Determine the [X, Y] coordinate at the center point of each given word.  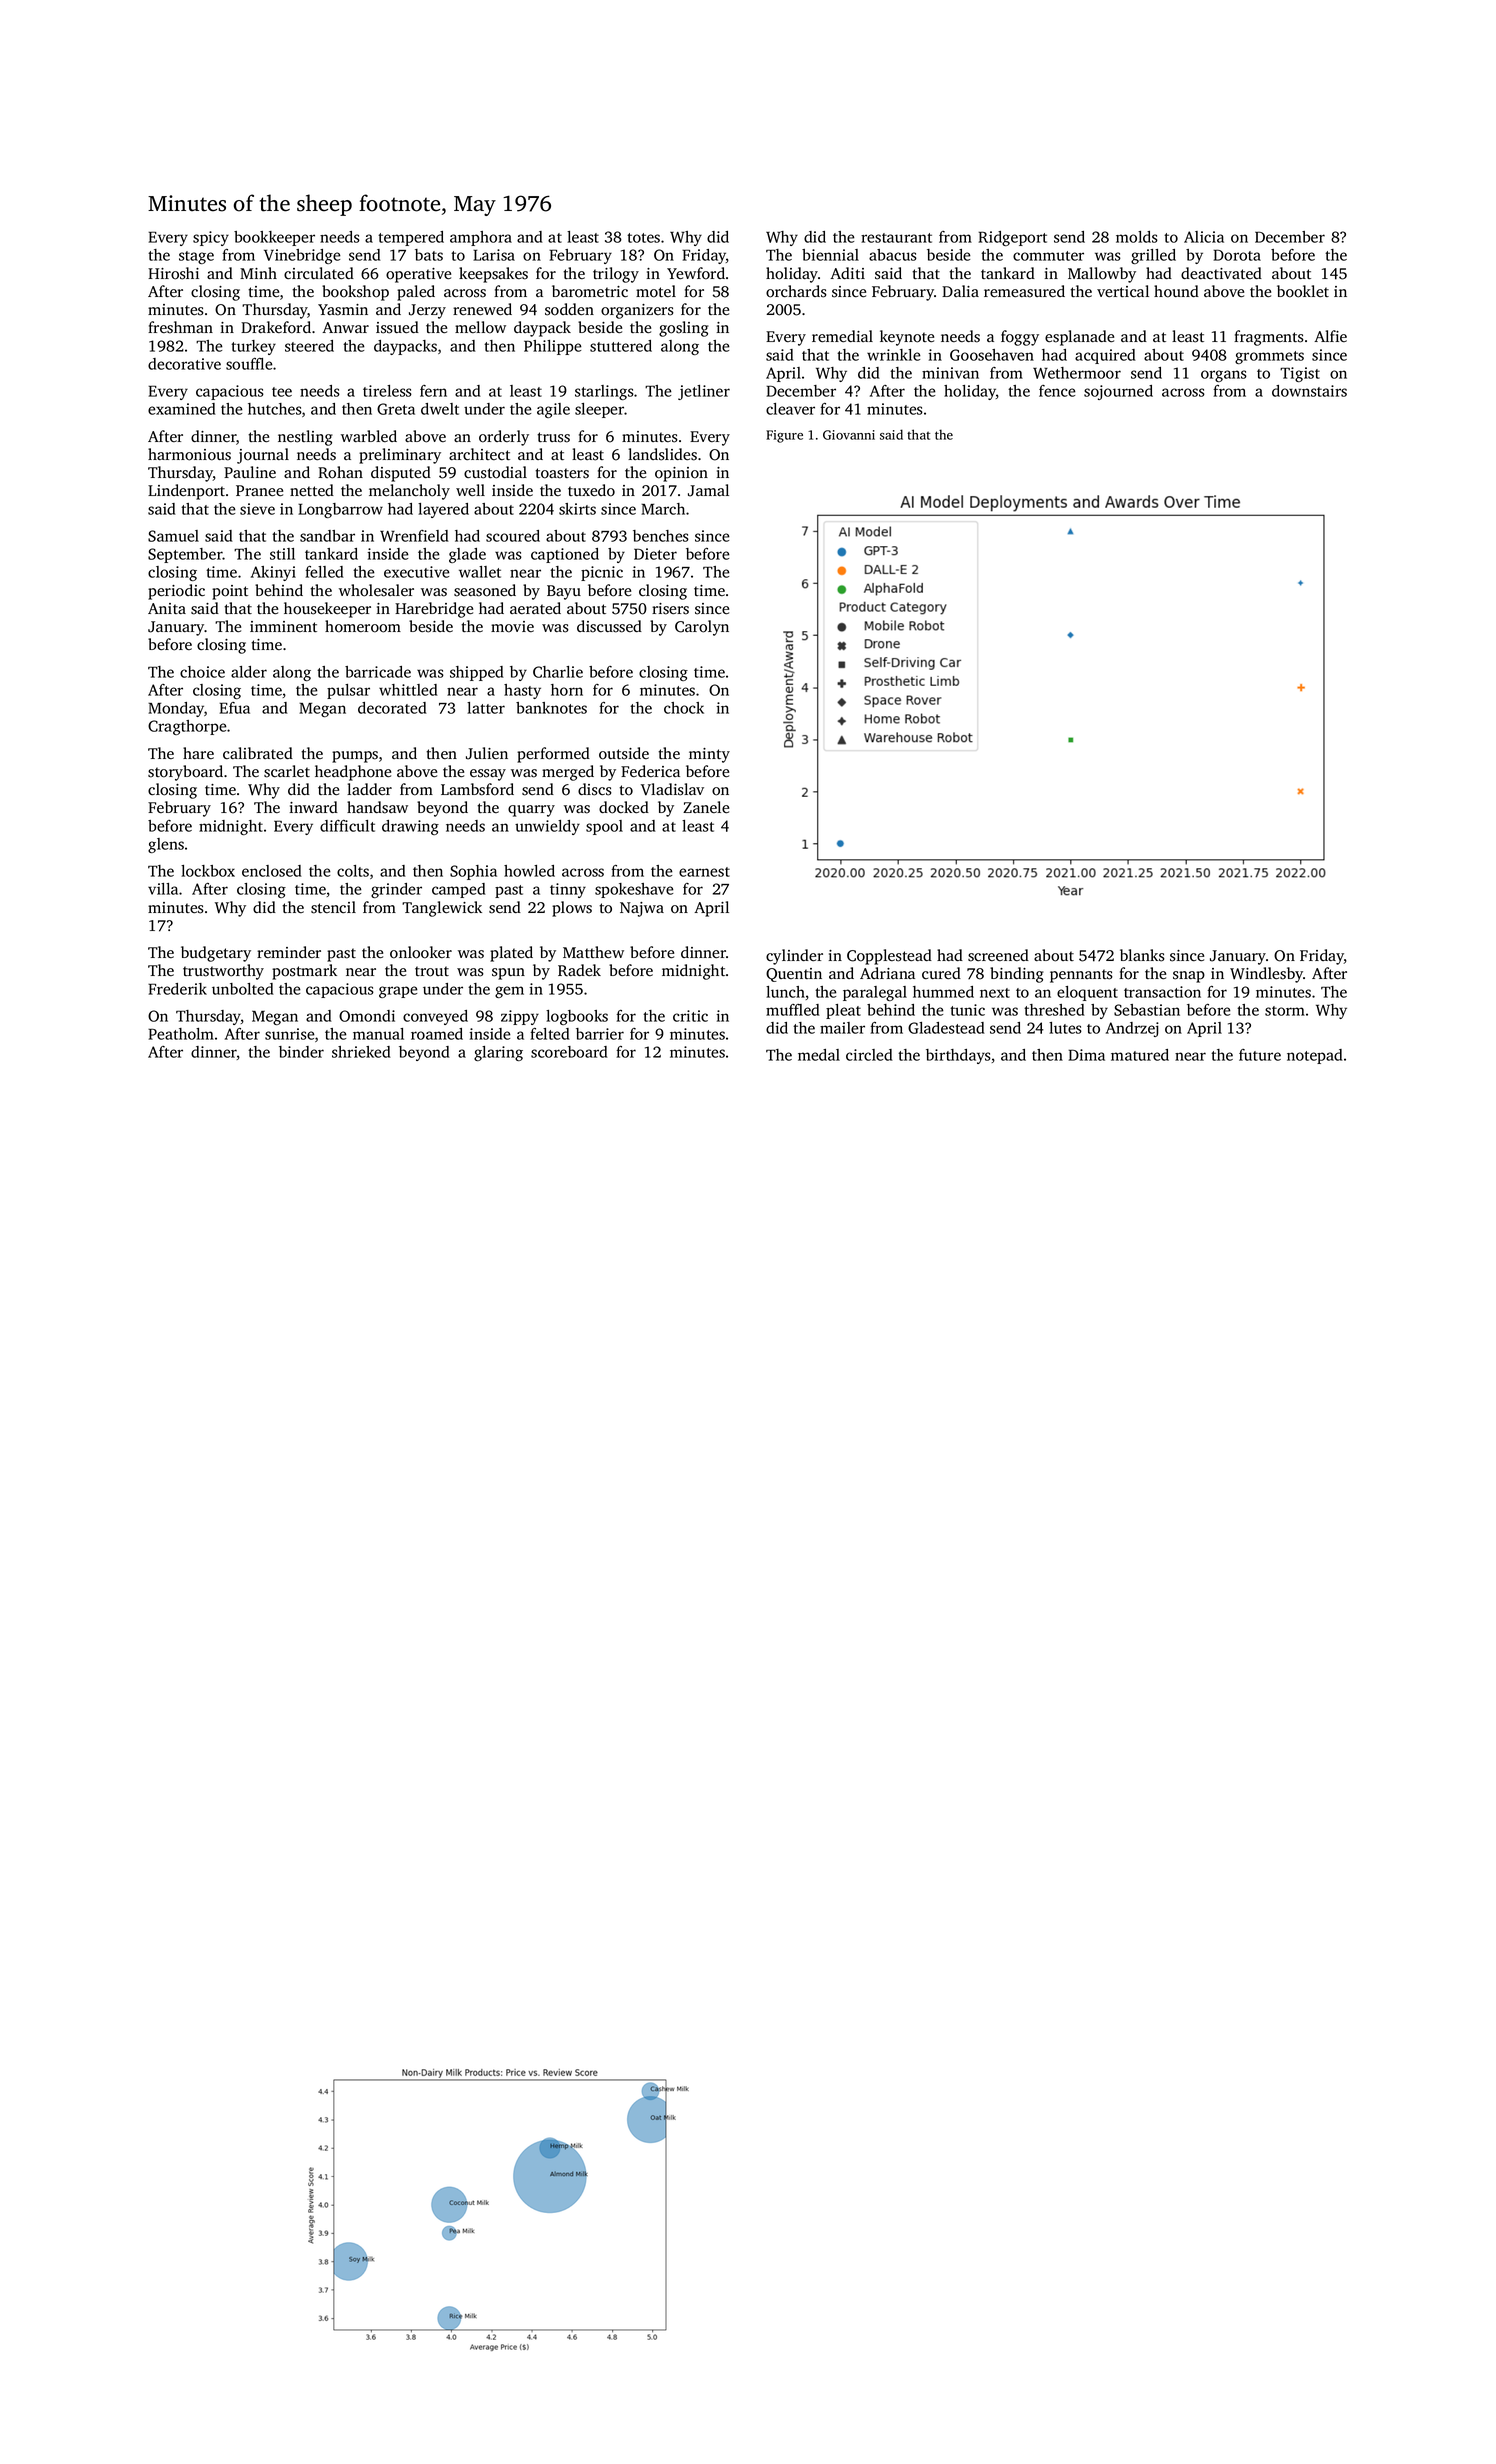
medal [819, 1055]
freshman [180, 327]
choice [202, 672]
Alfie [1330, 336]
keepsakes [493, 275]
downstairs [1309, 391]
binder [301, 1052]
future [1260, 1055]
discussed [609, 626]
